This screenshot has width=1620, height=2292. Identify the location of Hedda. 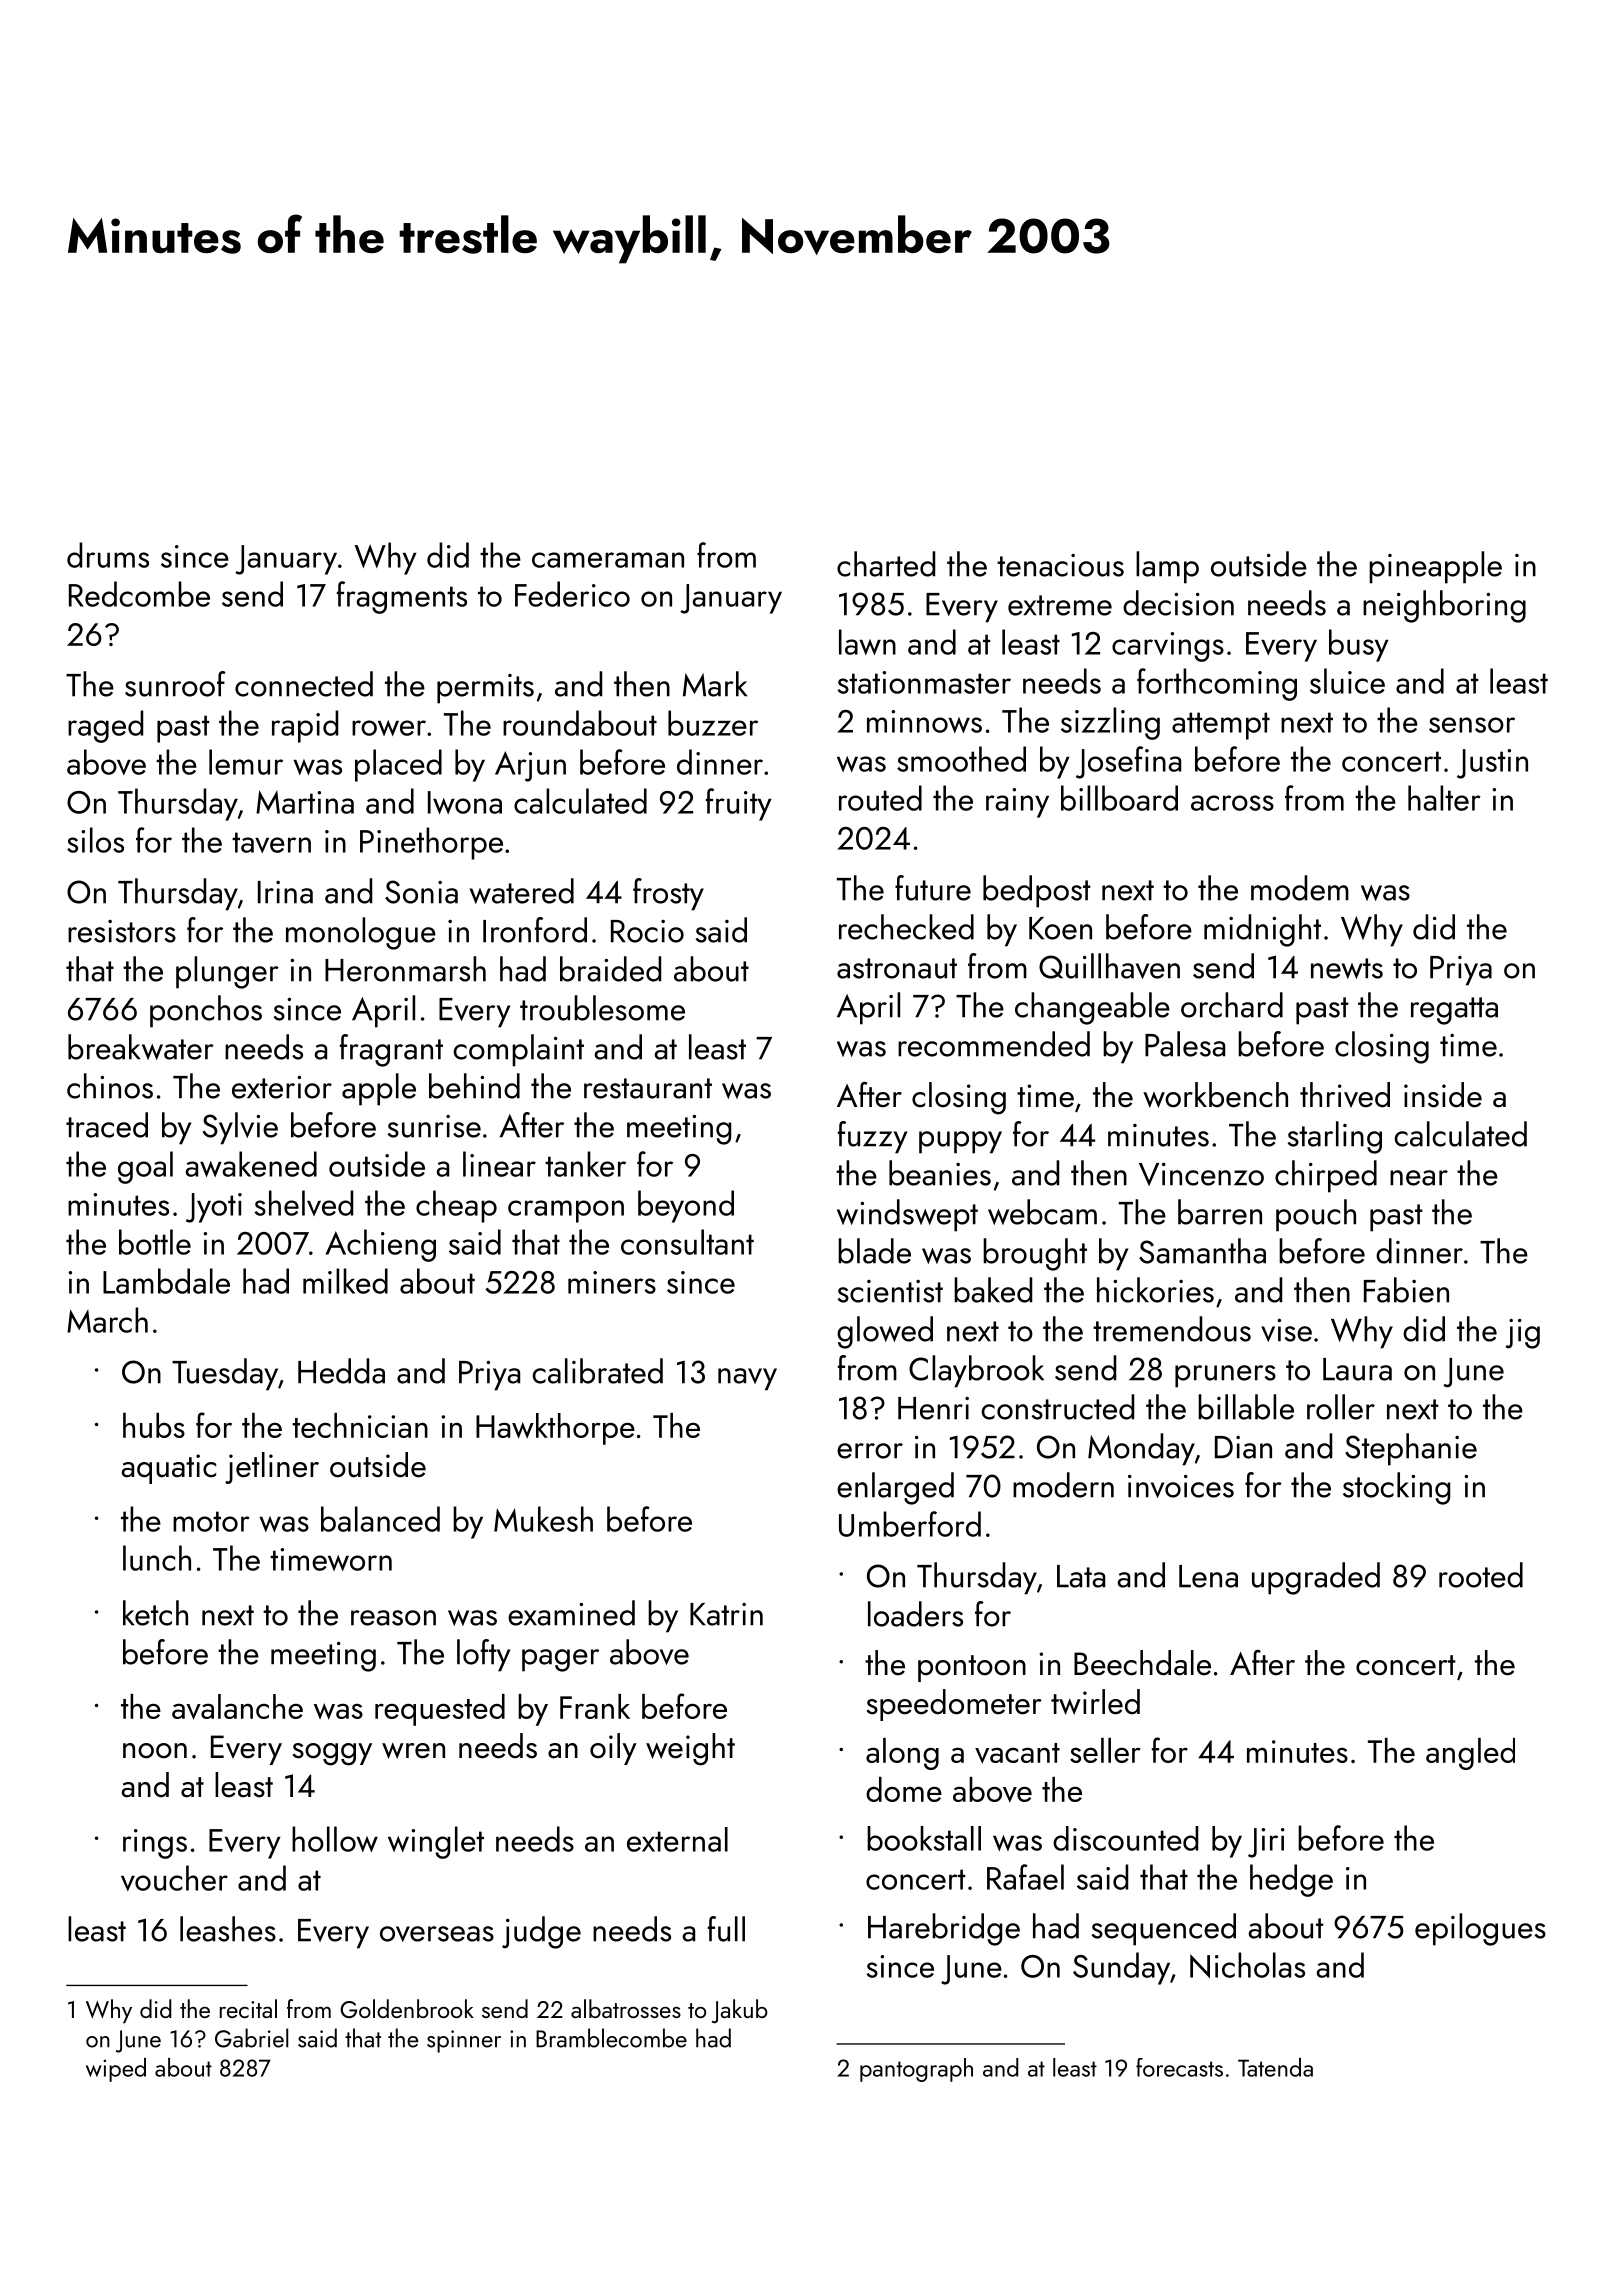
(341, 1371).
